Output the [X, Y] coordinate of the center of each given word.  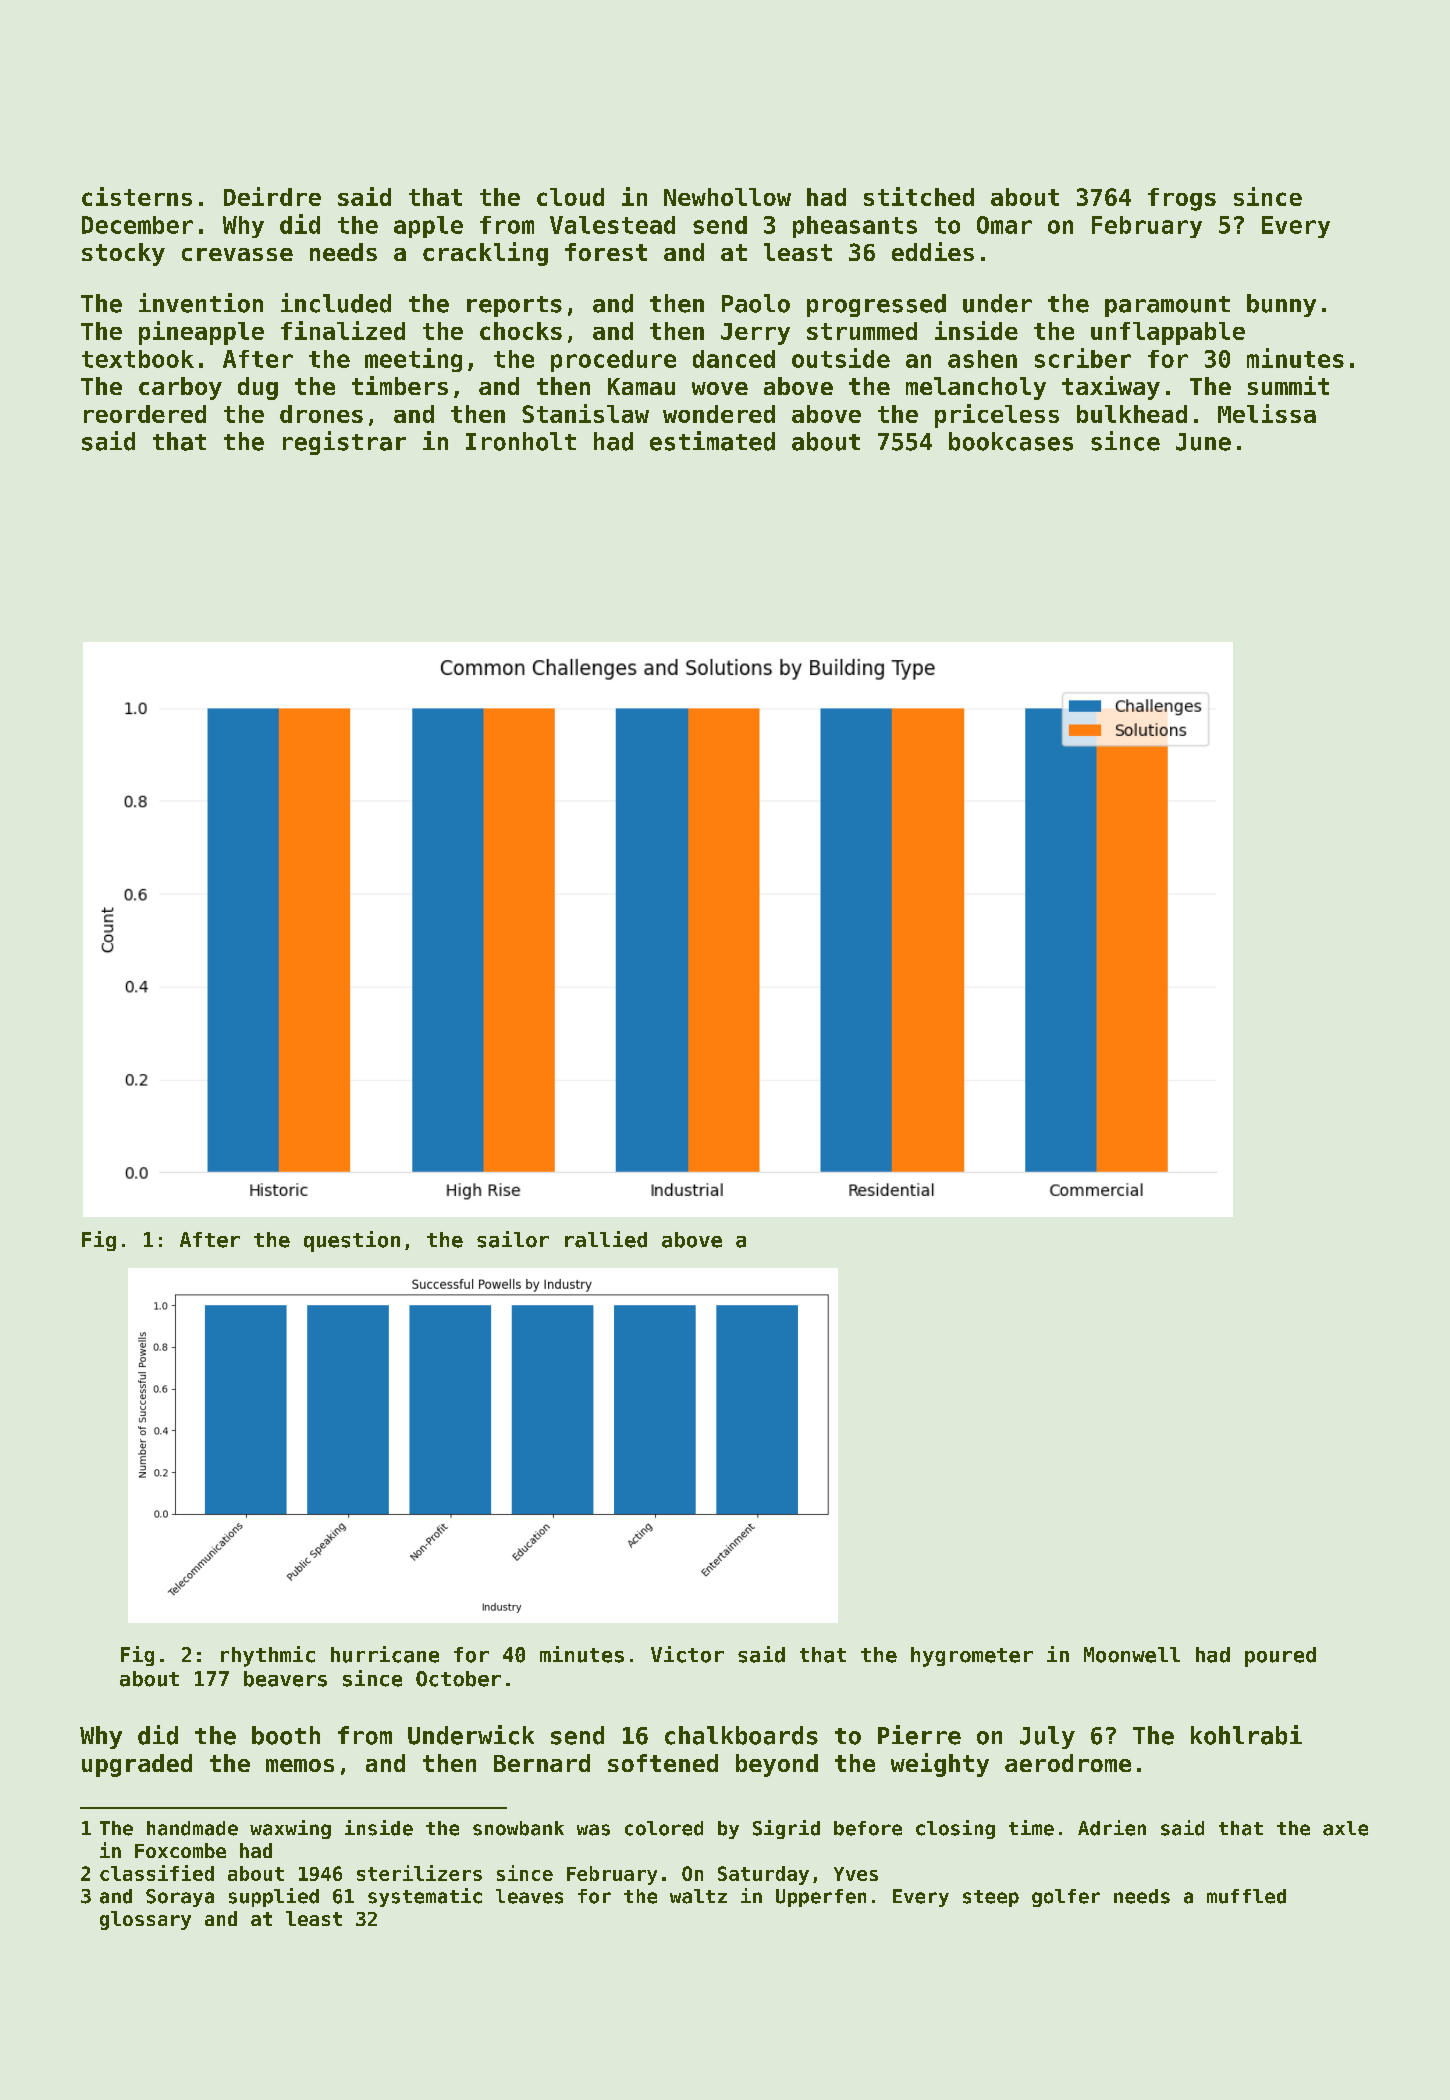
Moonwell [1132, 1655]
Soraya [180, 1898]
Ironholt [521, 441]
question [352, 1241]
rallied [606, 1239]
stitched [919, 196]
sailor [513, 1239]
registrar [344, 443]
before [868, 1828]
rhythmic [268, 1656]
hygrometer [972, 1657]
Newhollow [727, 197]
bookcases [1011, 441]
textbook [138, 359]
